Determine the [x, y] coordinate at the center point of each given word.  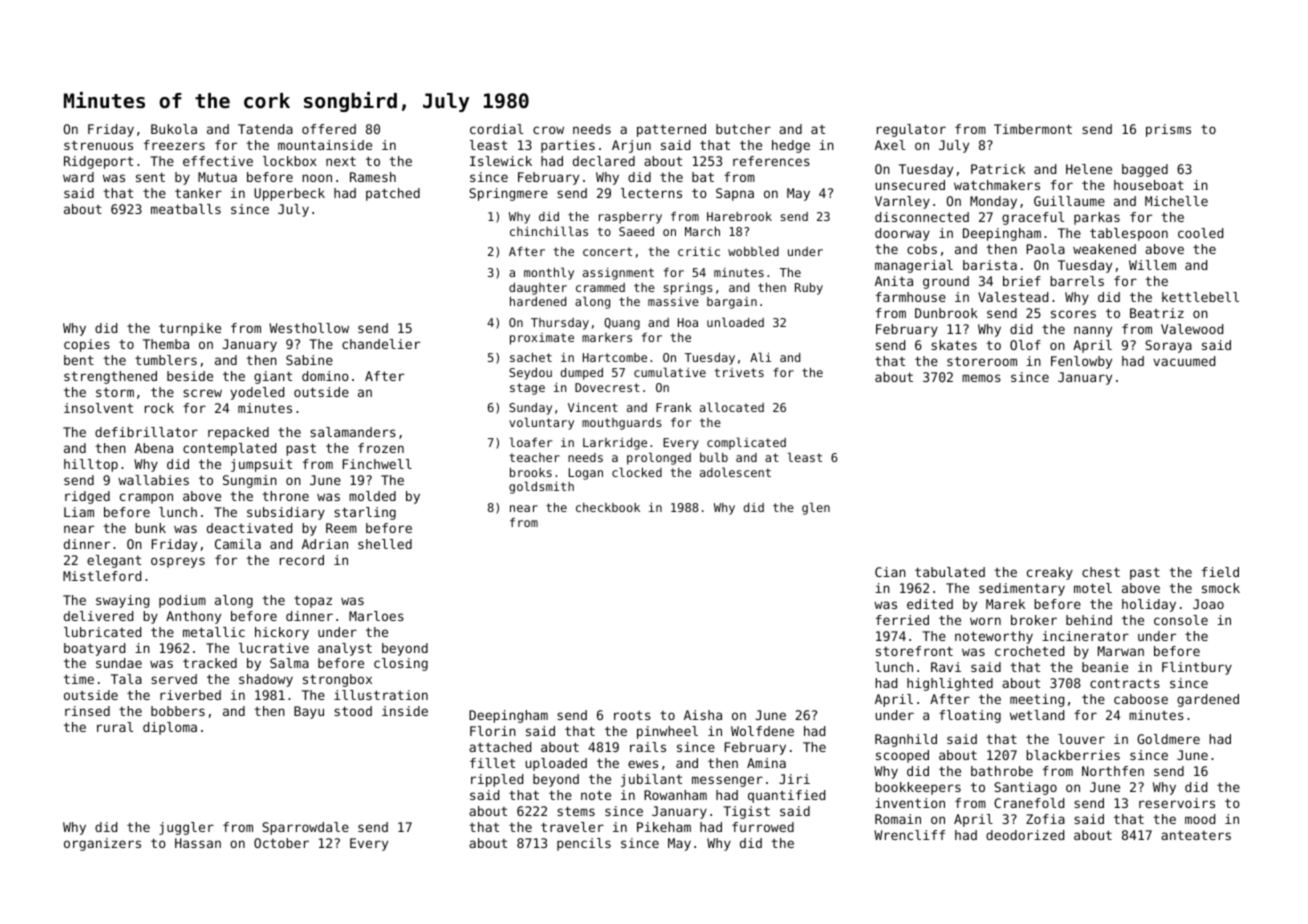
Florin [493, 731]
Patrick [998, 169]
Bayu [309, 712]
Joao [1208, 604]
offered [329, 129]
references [771, 161]
